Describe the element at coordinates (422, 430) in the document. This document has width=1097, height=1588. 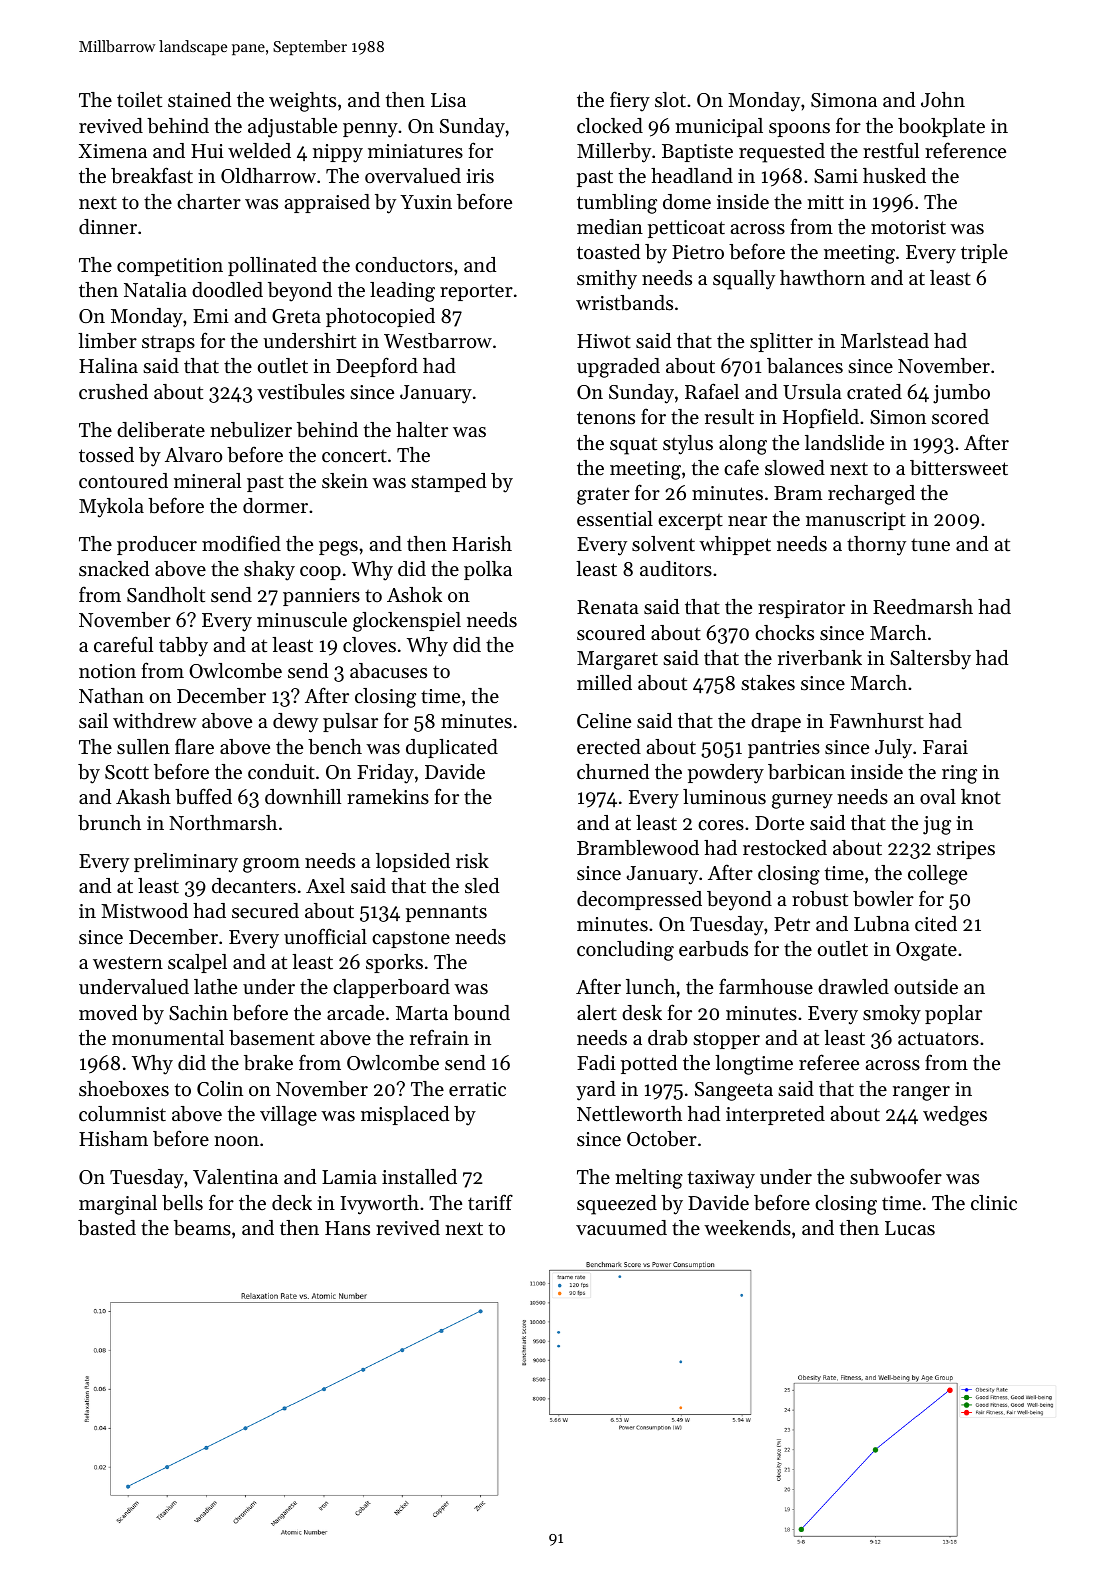
I see `halter` at that location.
